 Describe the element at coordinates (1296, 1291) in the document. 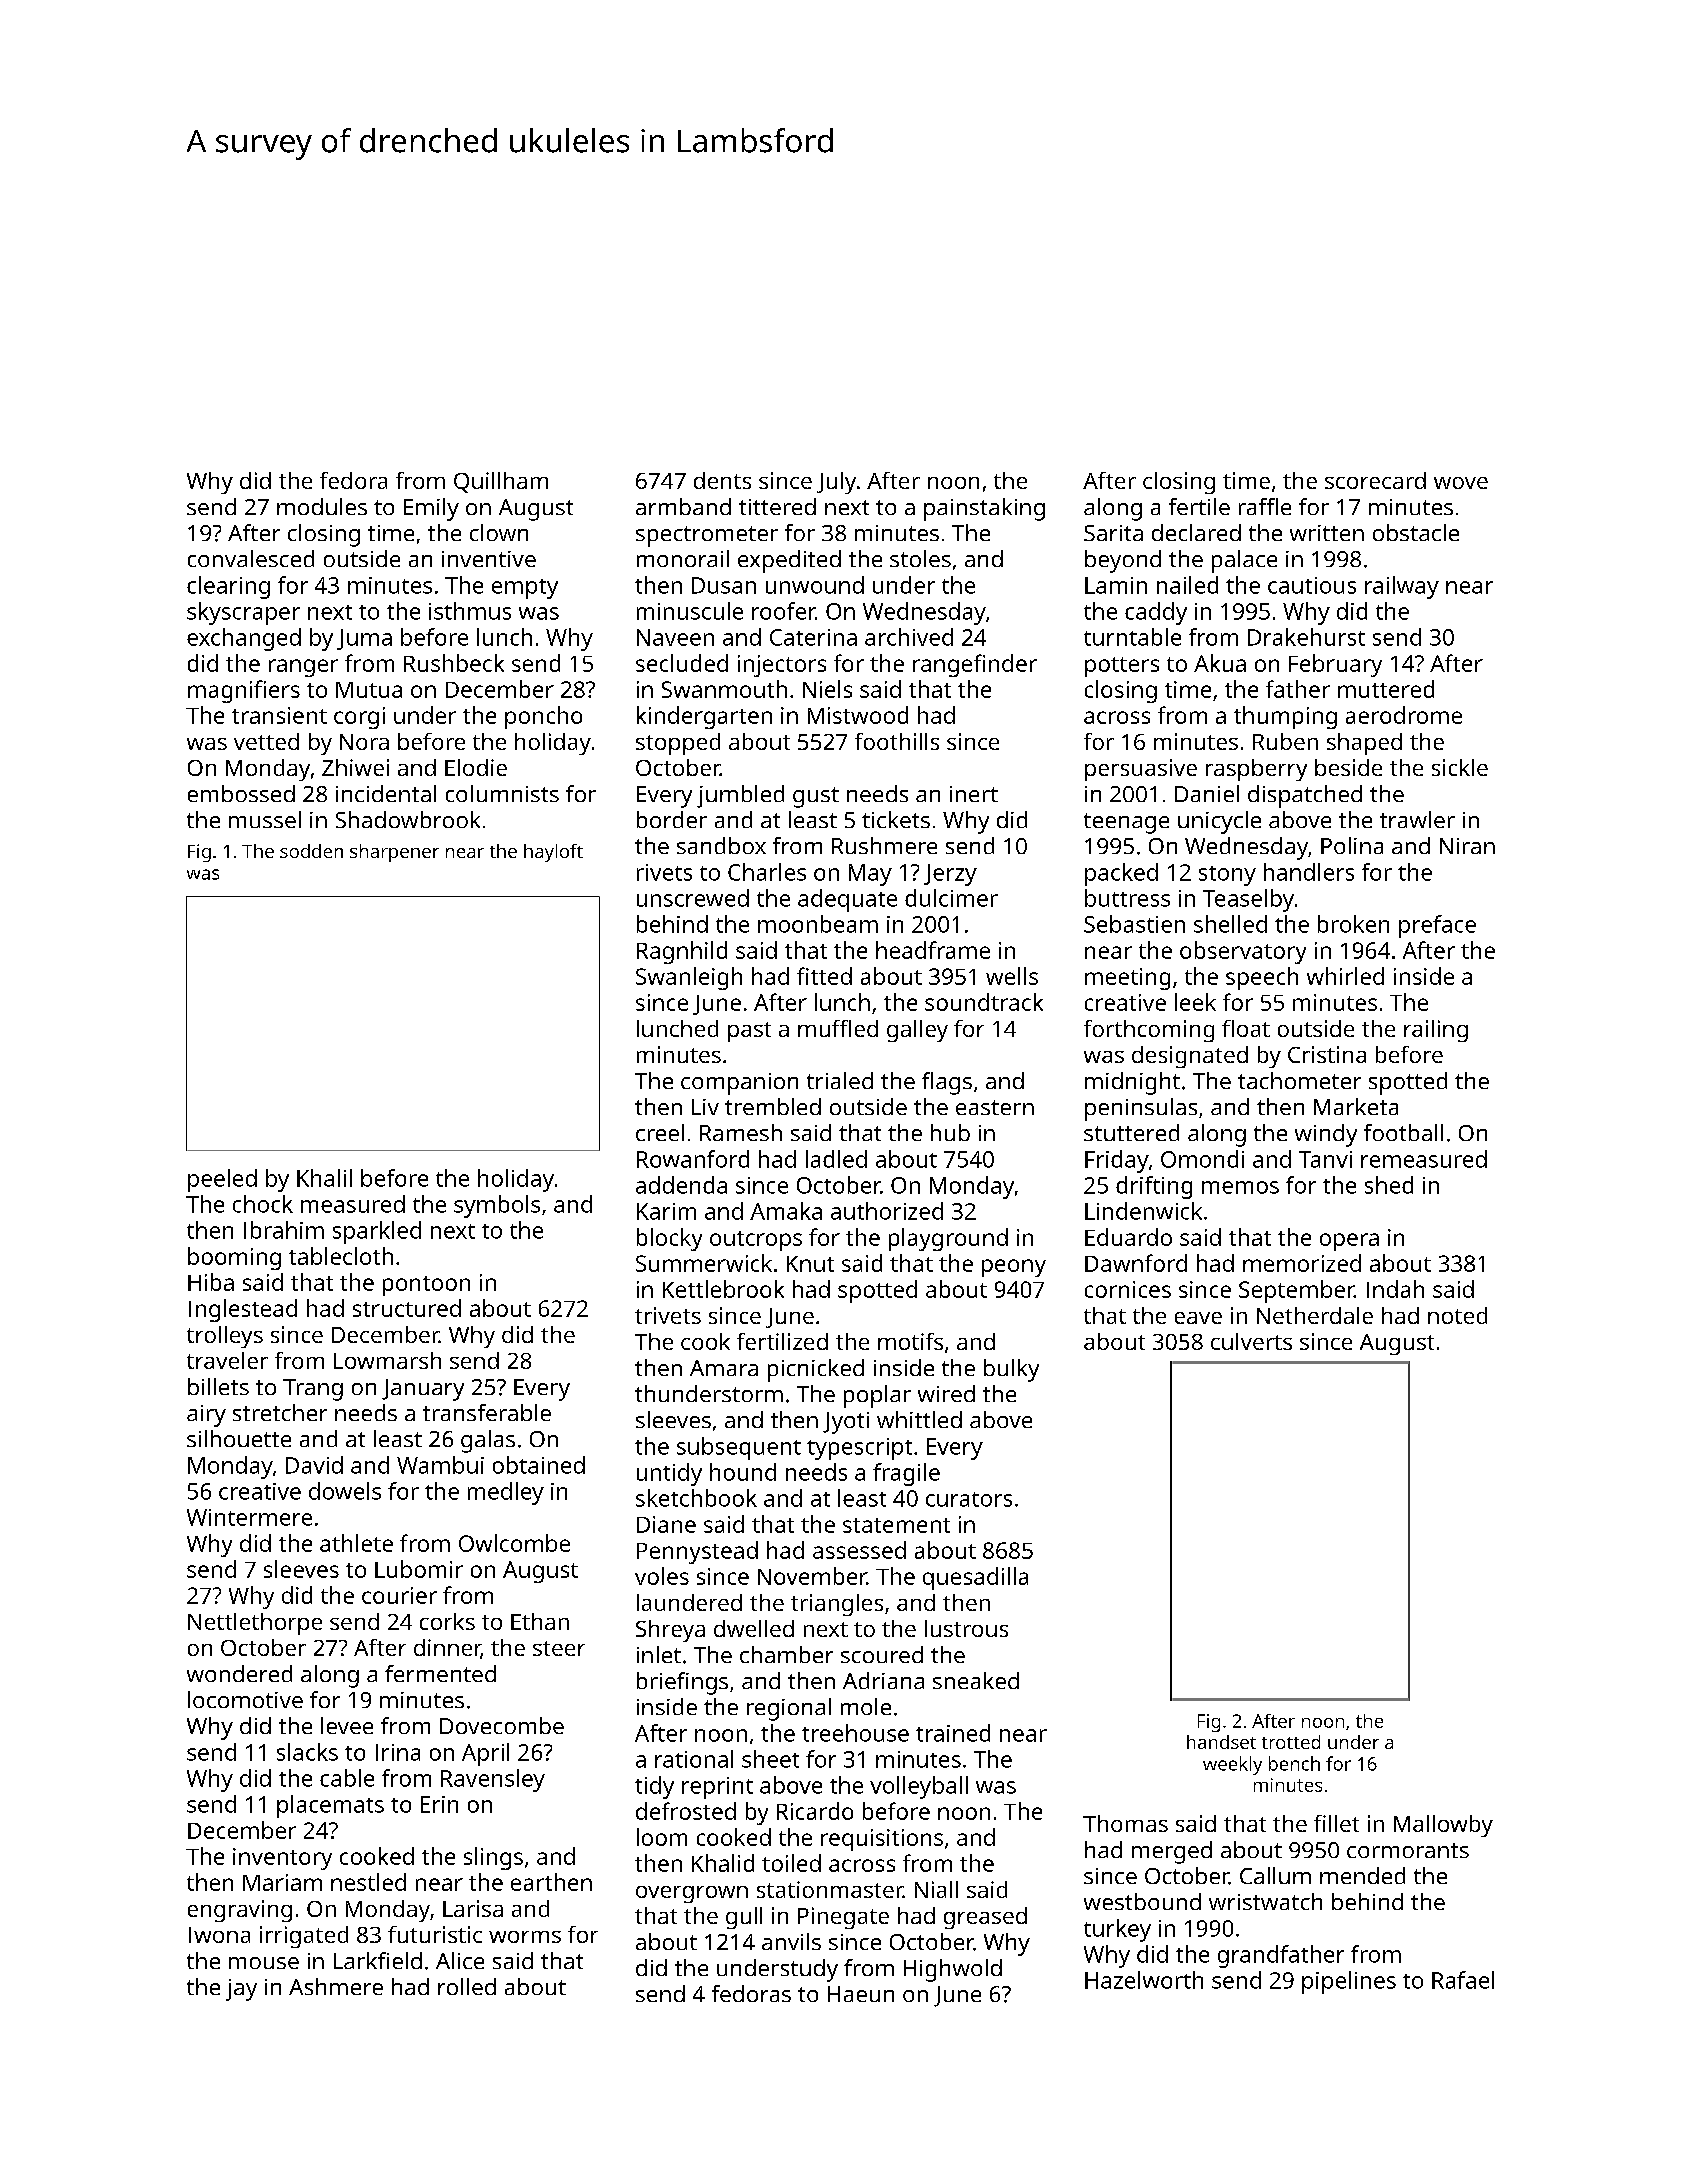

I see `September` at that location.
